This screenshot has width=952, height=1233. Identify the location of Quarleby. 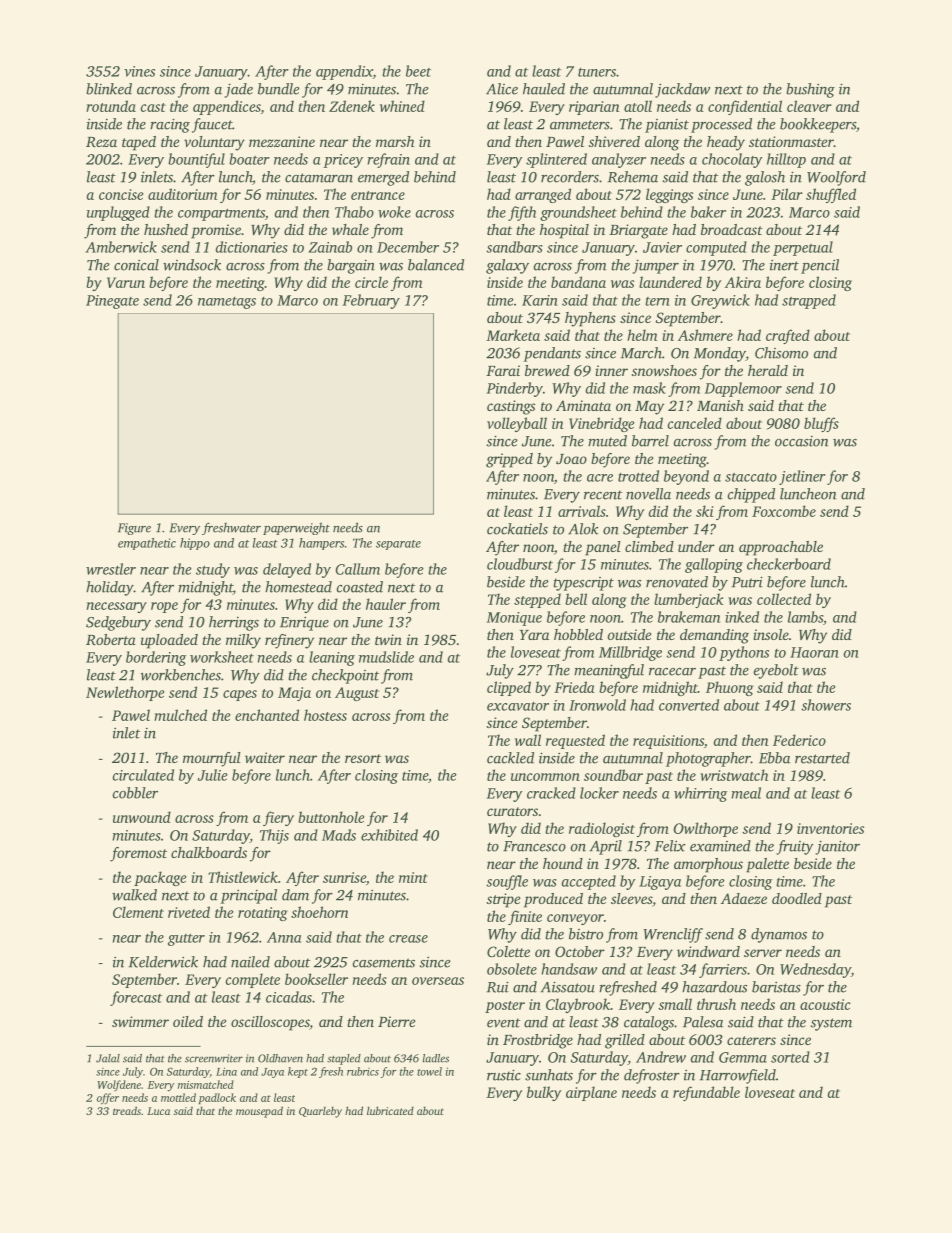
(320, 1112).
